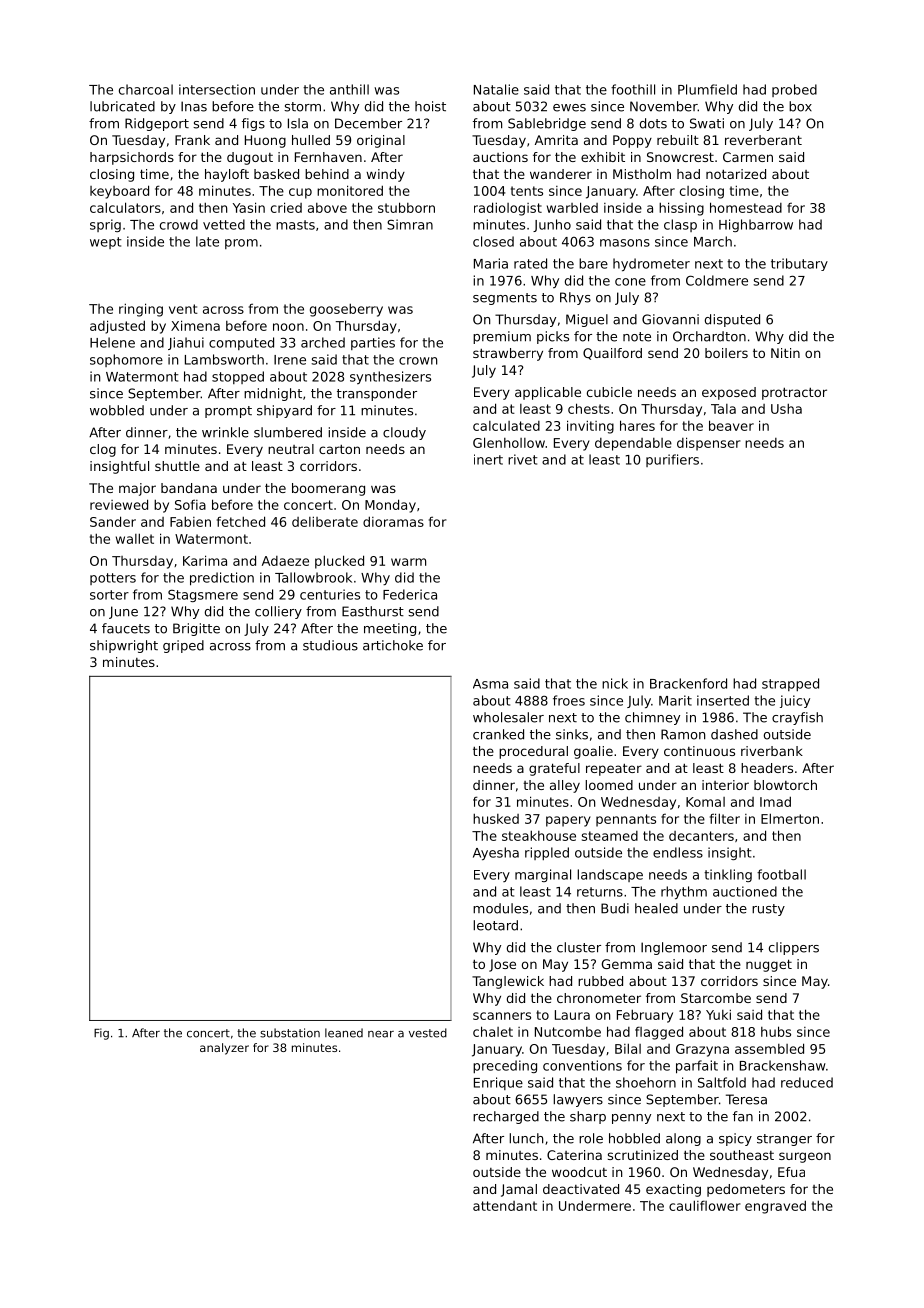 The width and height of the page is (924, 1308). What do you see at coordinates (763, 140) in the page?
I see `reverberant` at bounding box center [763, 140].
